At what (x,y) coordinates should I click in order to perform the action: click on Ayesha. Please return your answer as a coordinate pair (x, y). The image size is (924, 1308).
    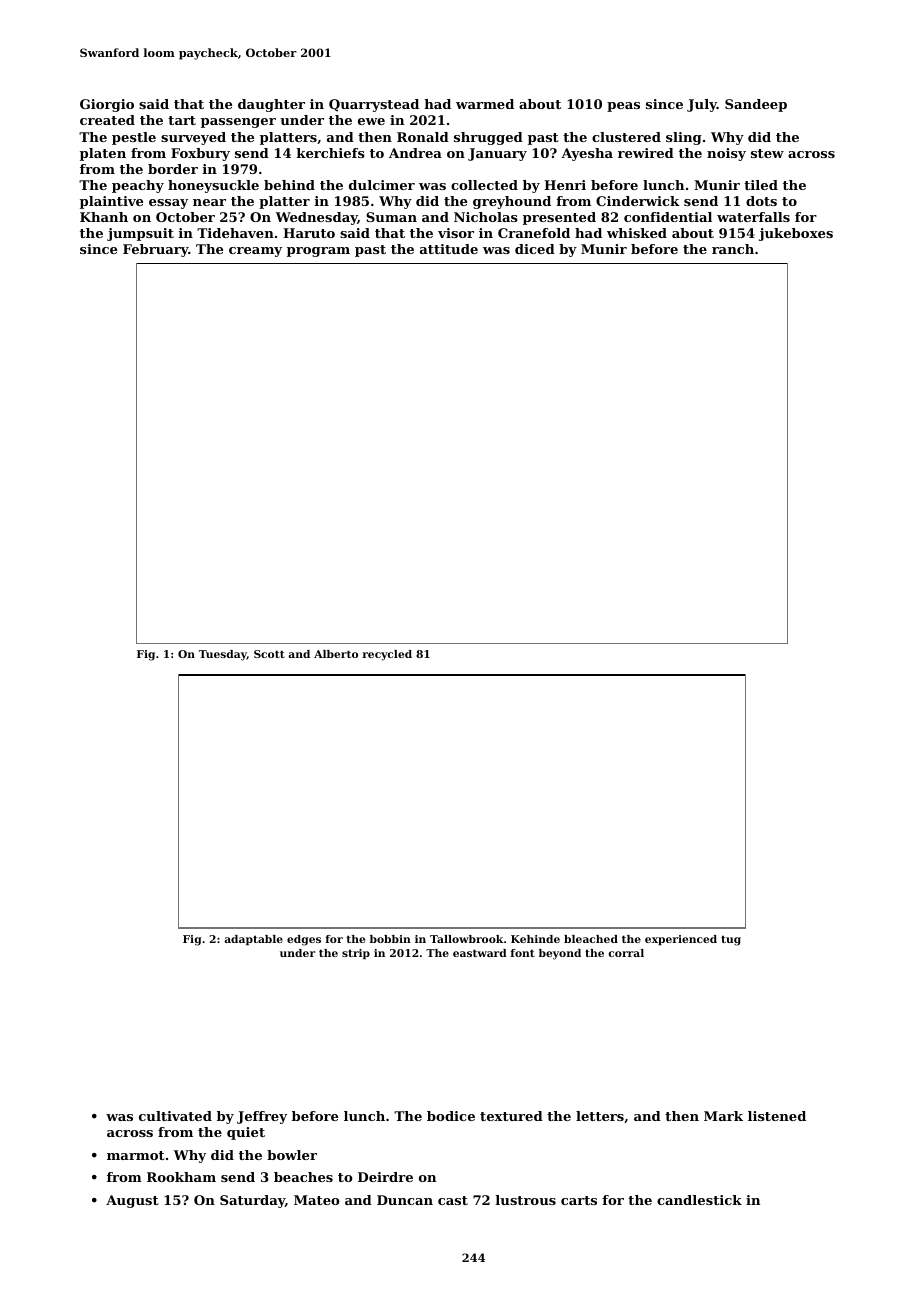
    Looking at the image, I should click on (587, 154).
